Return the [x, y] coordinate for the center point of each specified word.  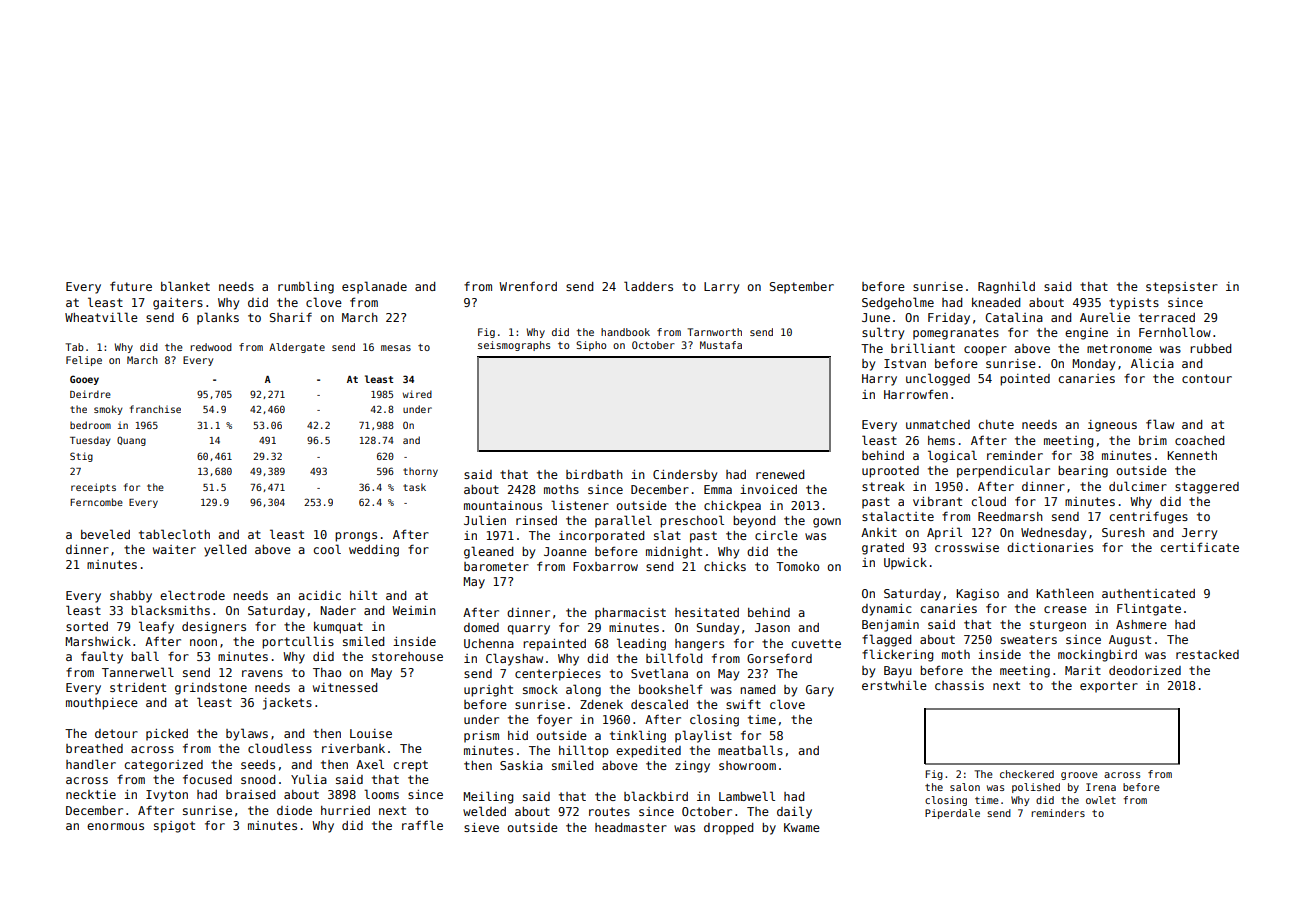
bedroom [90, 425]
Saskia [521, 765]
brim [1153, 440]
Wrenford [528, 286]
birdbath [594, 474]
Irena [1101, 787]
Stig [81, 457]
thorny [420, 472]
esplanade [374, 287]
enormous [115, 826]
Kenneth [1192, 455]
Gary [820, 691]
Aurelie [1105, 317]
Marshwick [98, 641]
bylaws [247, 734]
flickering [897, 655]
